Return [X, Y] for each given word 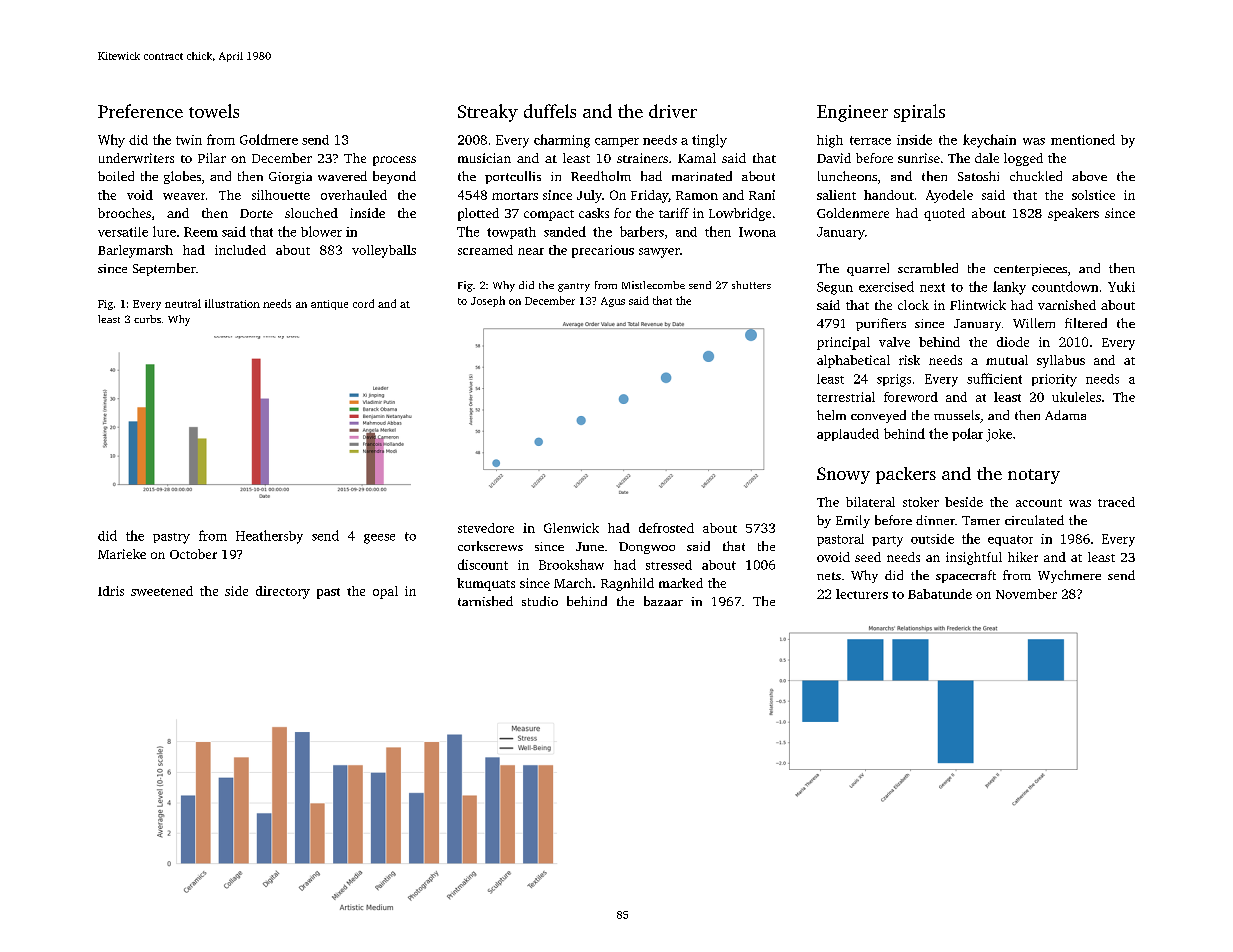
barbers [642, 231]
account [1039, 503]
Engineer [852, 113]
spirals [919, 113]
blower [321, 231]
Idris [111, 591]
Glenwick [571, 528]
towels [214, 111]
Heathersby [269, 537]
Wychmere [1069, 576]
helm [831, 415]
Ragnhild [627, 584]
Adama [1065, 415]
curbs [147, 319]
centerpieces [1030, 270]
